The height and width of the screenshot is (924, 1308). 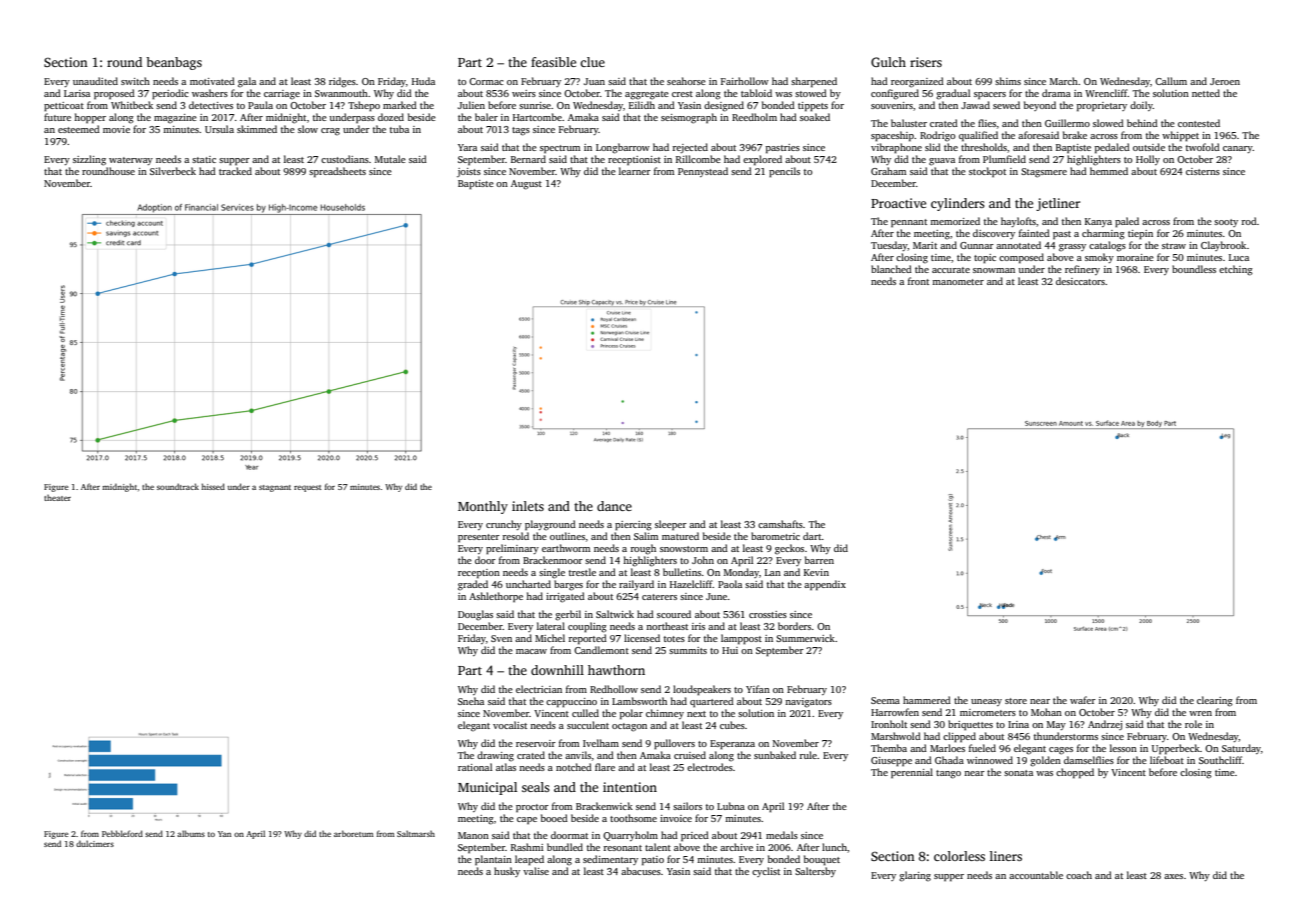 I want to click on joists, so click(x=469, y=172).
